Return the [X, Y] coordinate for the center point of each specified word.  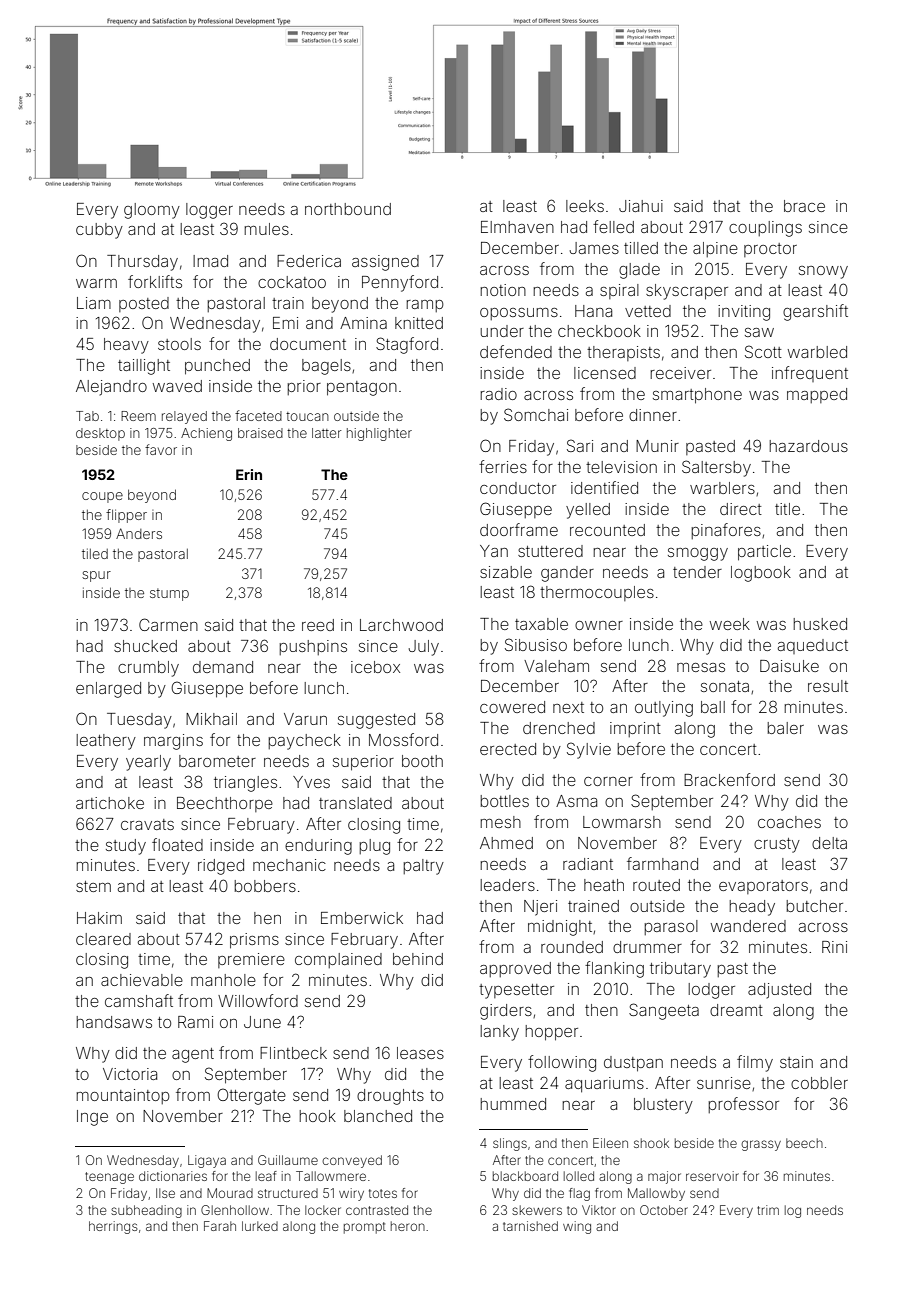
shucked [145, 646]
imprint [635, 729]
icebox [375, 667]
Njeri [540, 908]
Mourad [230, 1193]
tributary [680, 970]
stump [169, 594]
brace [804, 206]
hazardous [808, 446]
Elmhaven [517, 227]
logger [209, 211]
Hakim [99, 918]
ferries [503, 466]
